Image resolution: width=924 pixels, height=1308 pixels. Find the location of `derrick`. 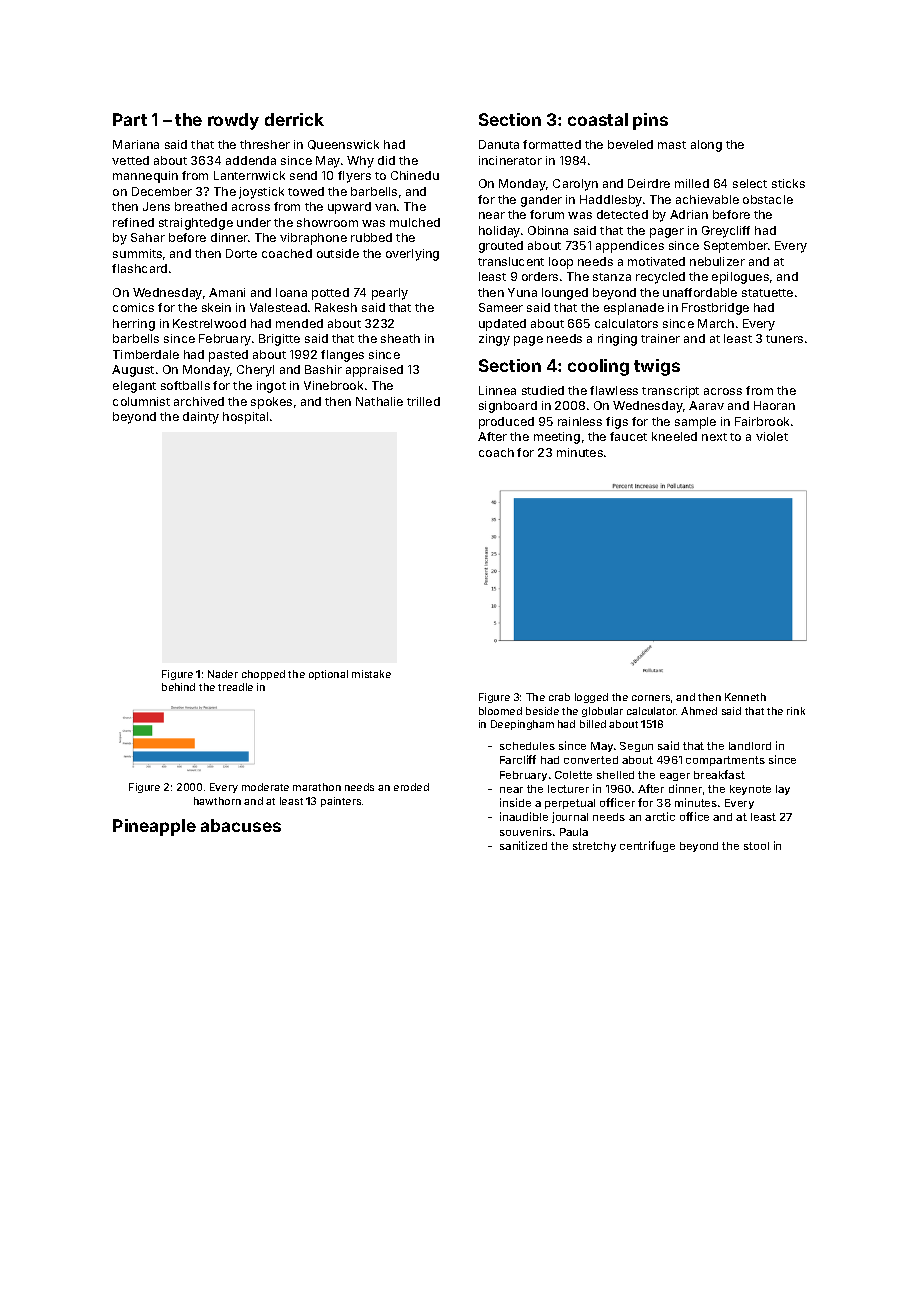

derrick is located at coordinates (294, 119).
